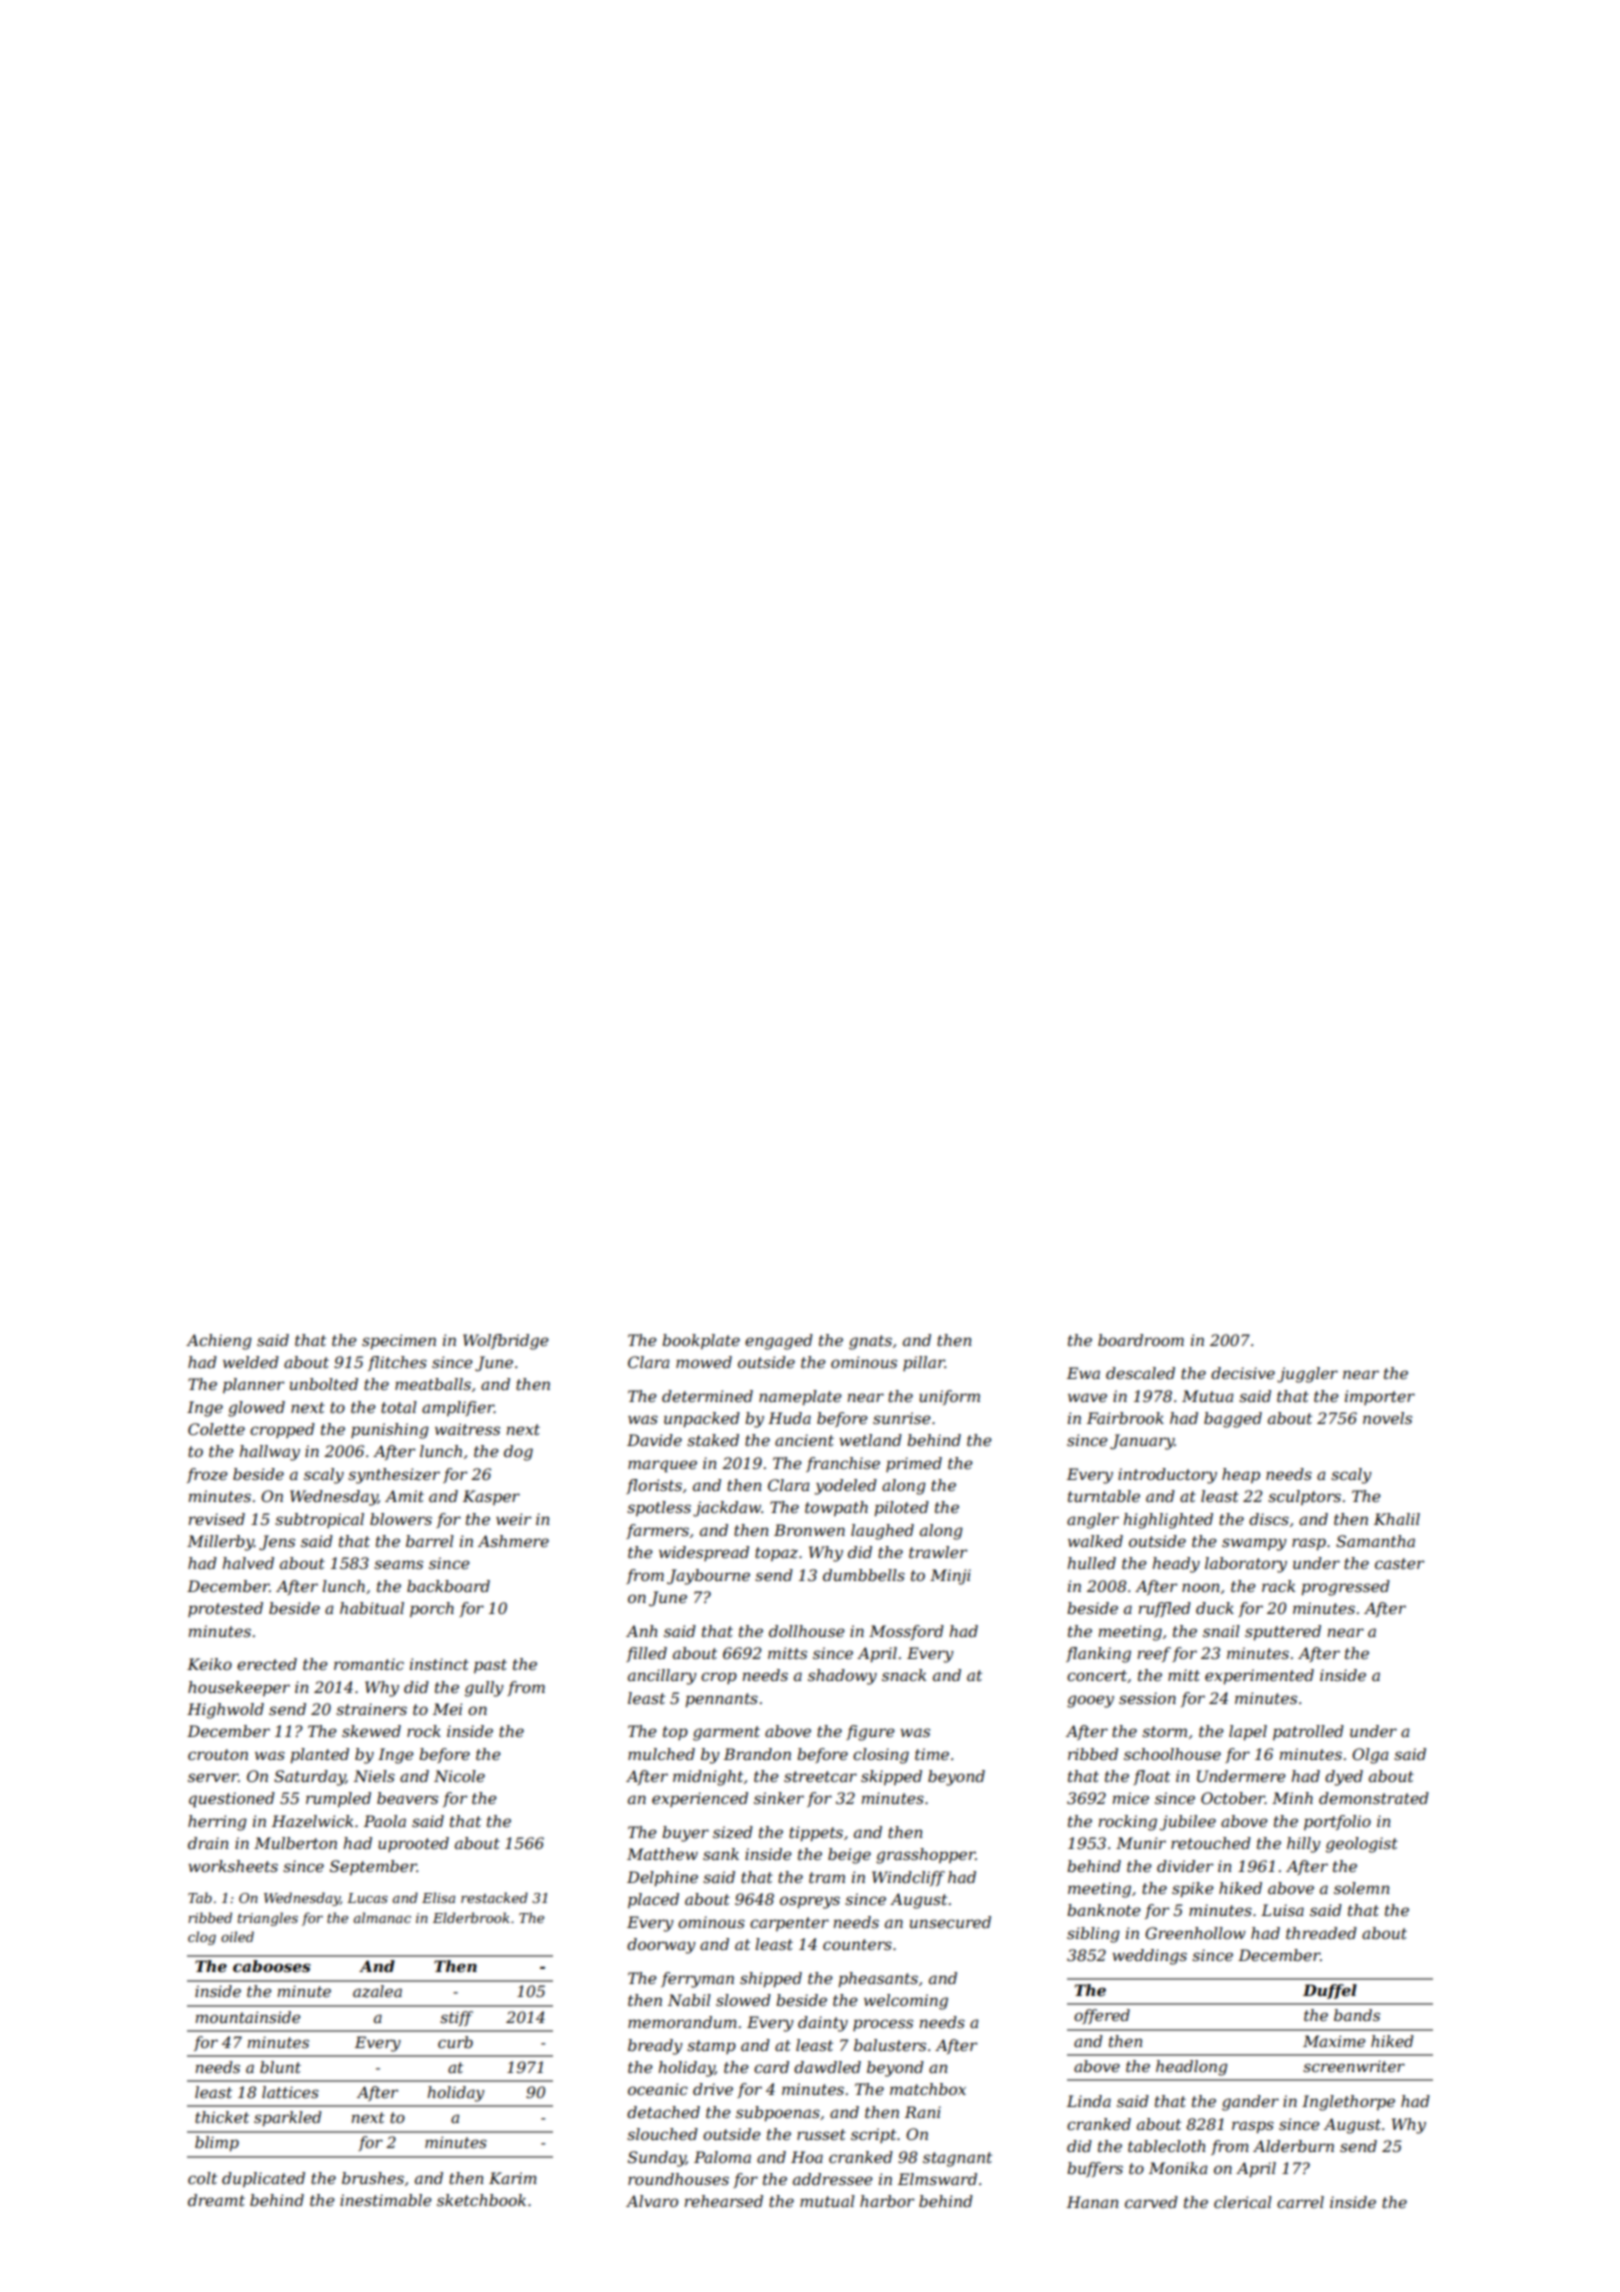 This screenshot has width=1620, height=2292. Describe the element at coordinates (1168, 1521) in the screenshot. I see `highlighted` at that location.
